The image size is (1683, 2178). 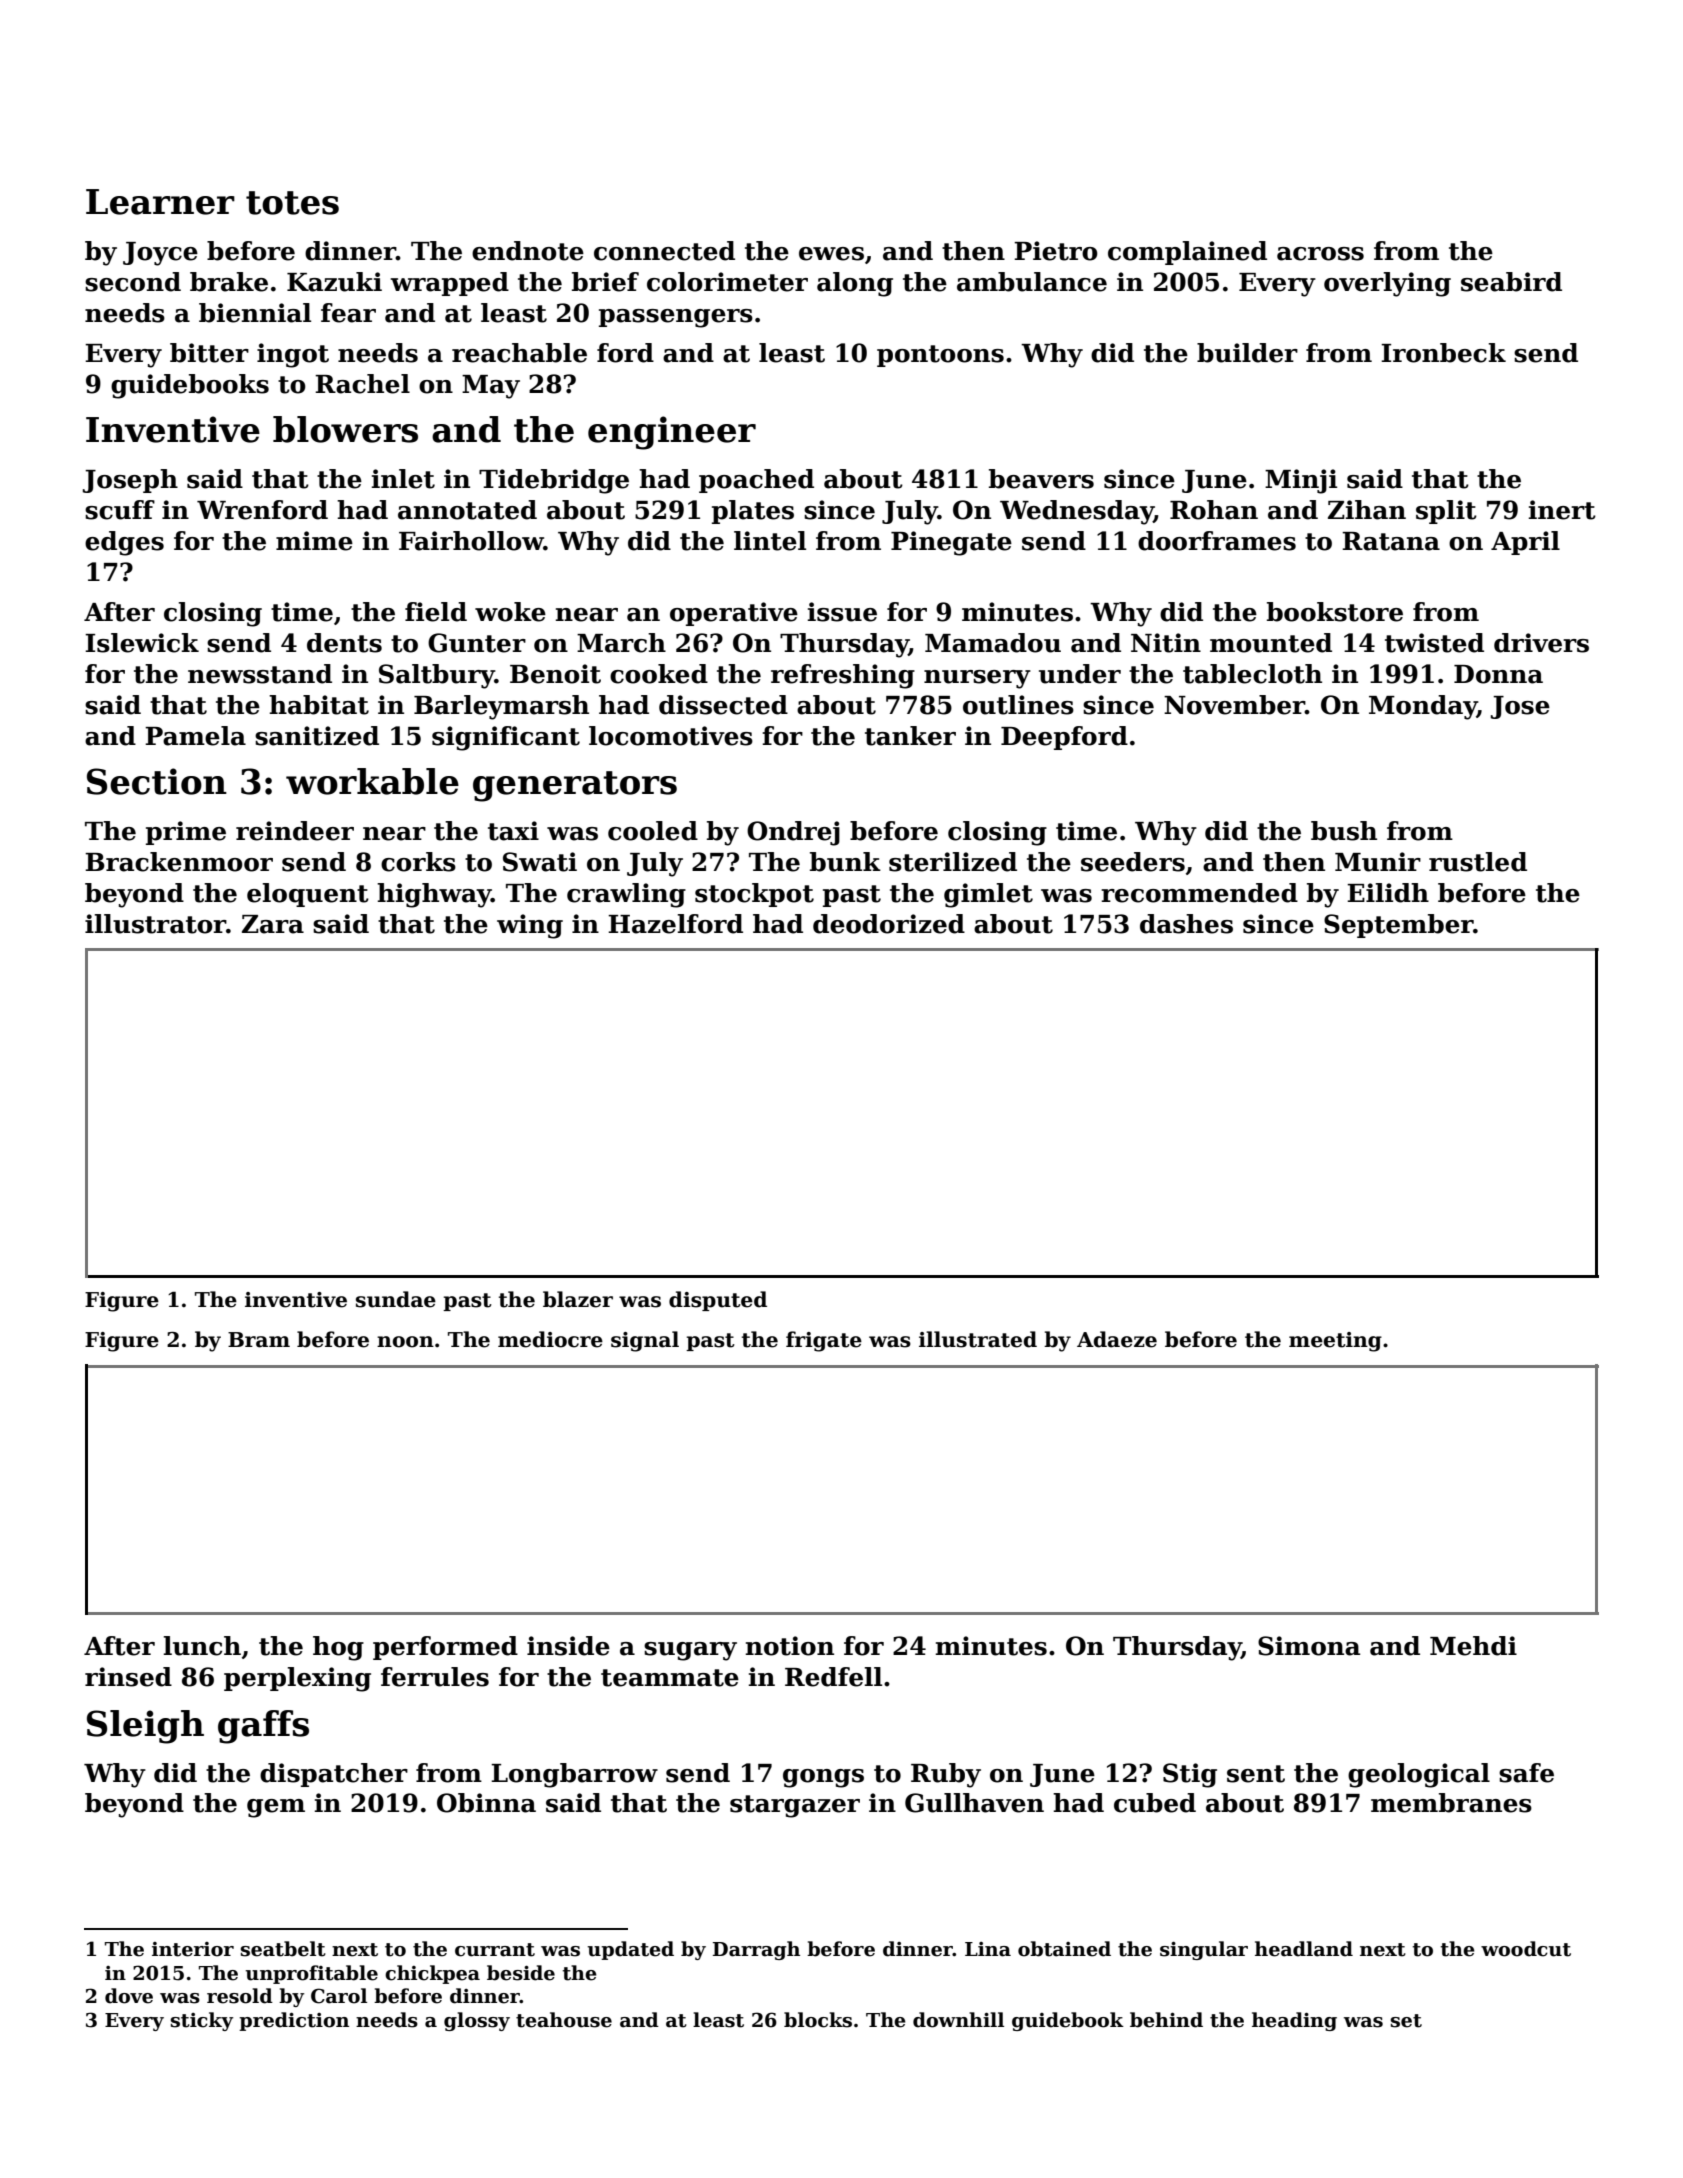 What do you see at coordinates (405, 1342) in the page?
I see `noon` at bounding box center [405, 1342].
